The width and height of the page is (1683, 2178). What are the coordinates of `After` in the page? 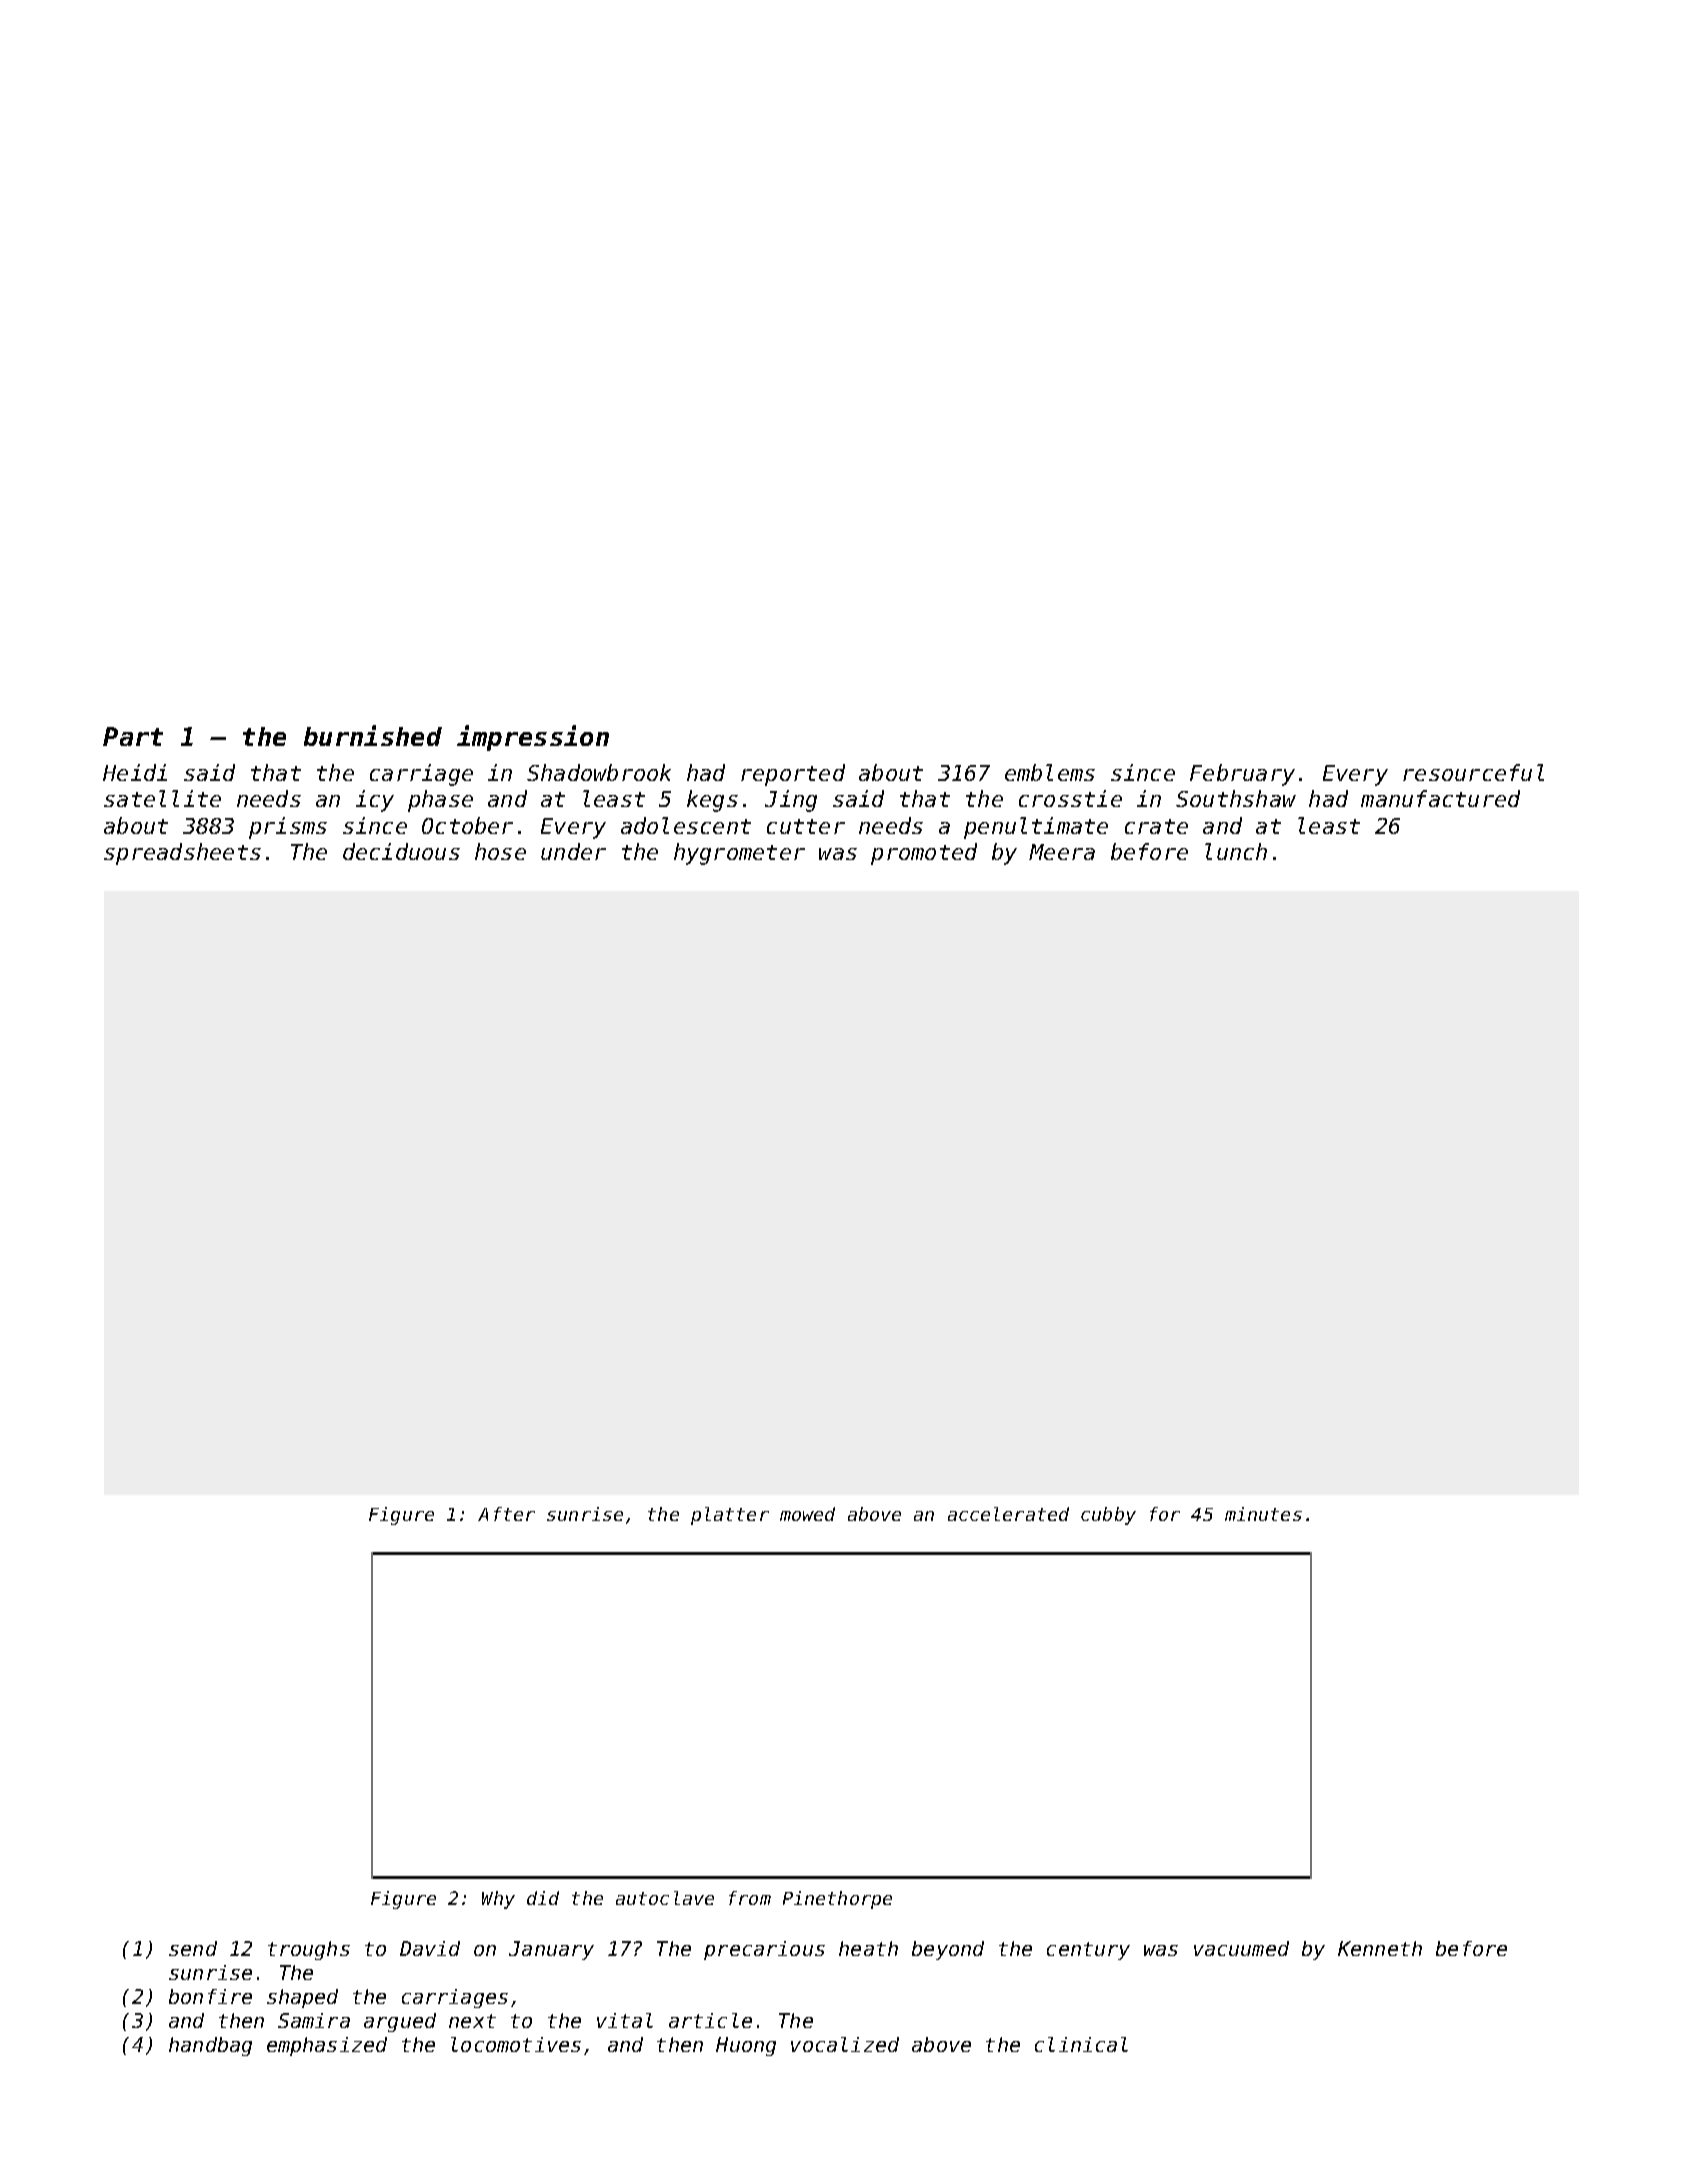 It's located at (506, 1514).
